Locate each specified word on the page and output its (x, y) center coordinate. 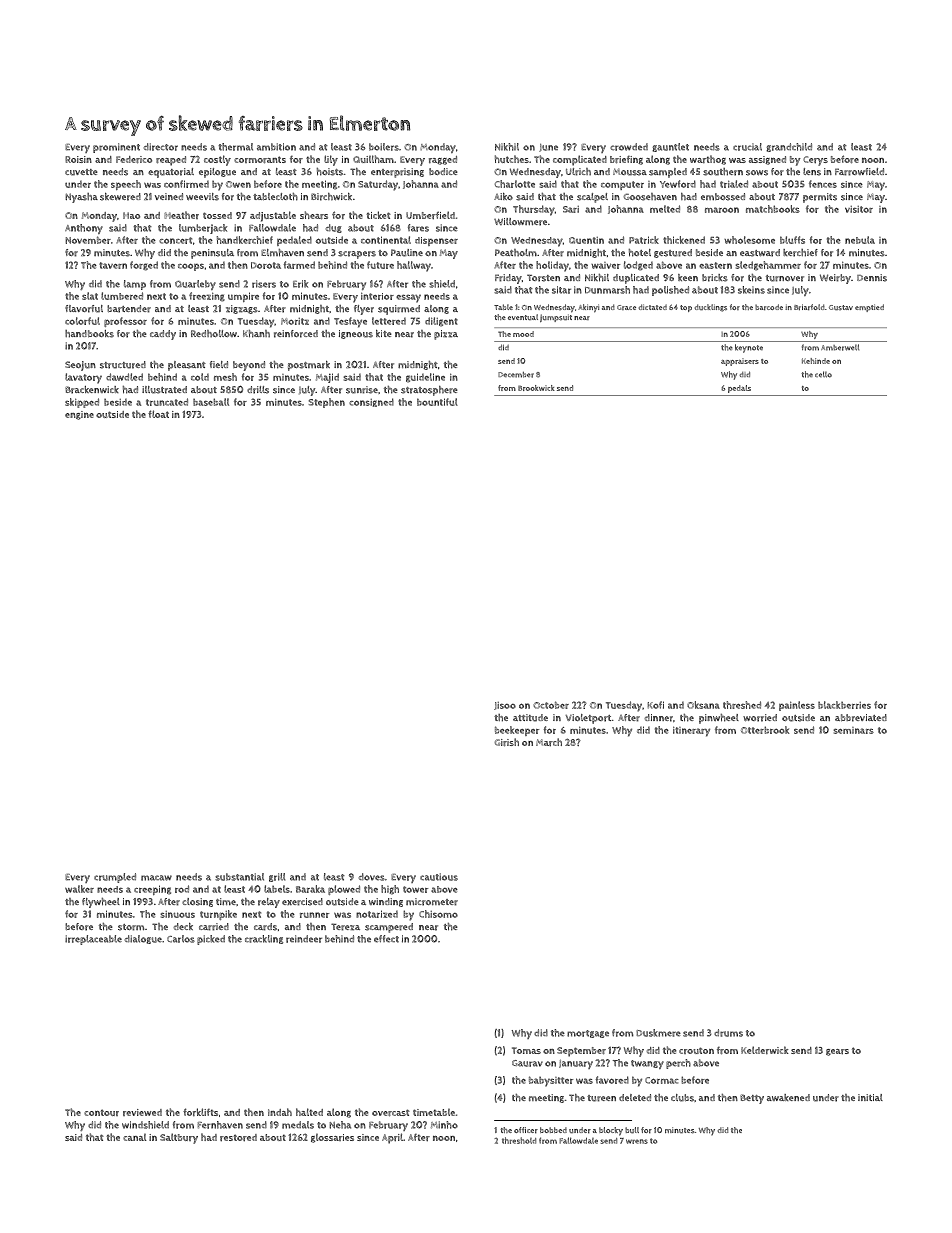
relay (269, 903)
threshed (742, 705)
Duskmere (658, 1033)
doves (372, 877)
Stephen (327, 403)
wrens (637, 1141)
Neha (340, 1125)
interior (377, 296)
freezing (207, 297)
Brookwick (536, 388)
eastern (715, 265)
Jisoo (505, 706)
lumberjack (203, 229)
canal (134, 1137)
